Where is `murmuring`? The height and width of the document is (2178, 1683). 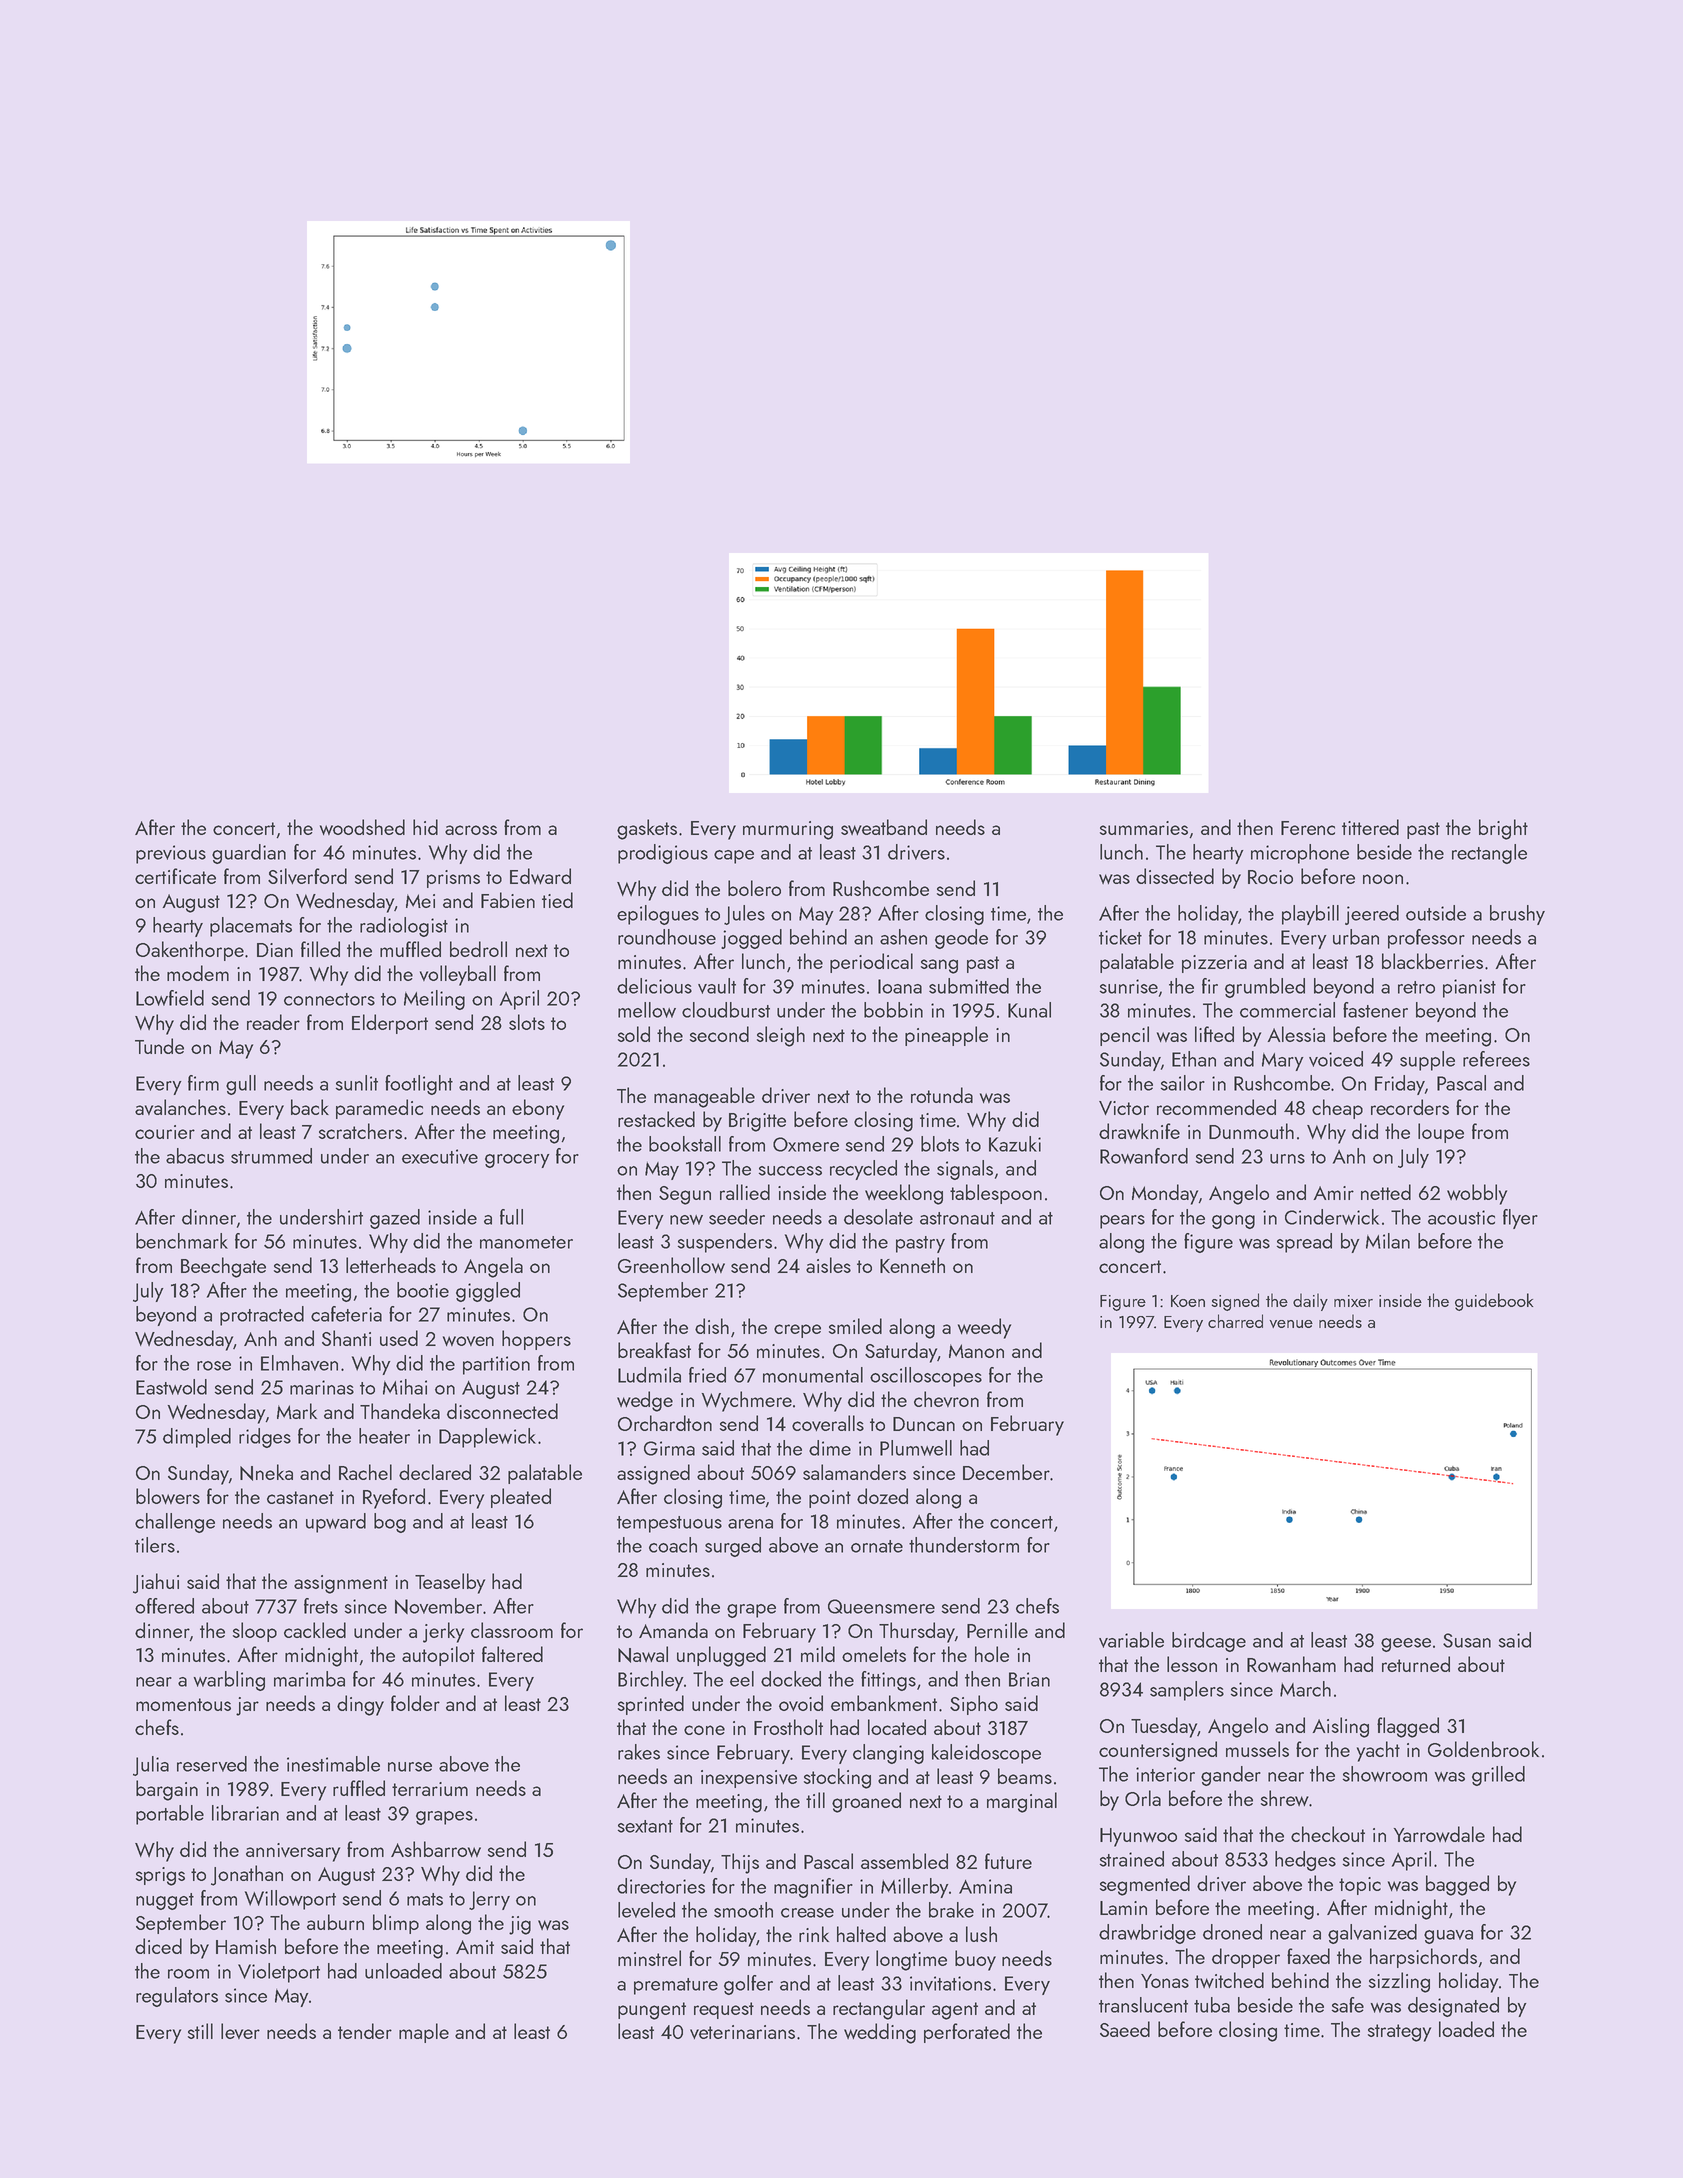 murmuring is located at coordinates (788, 830).
